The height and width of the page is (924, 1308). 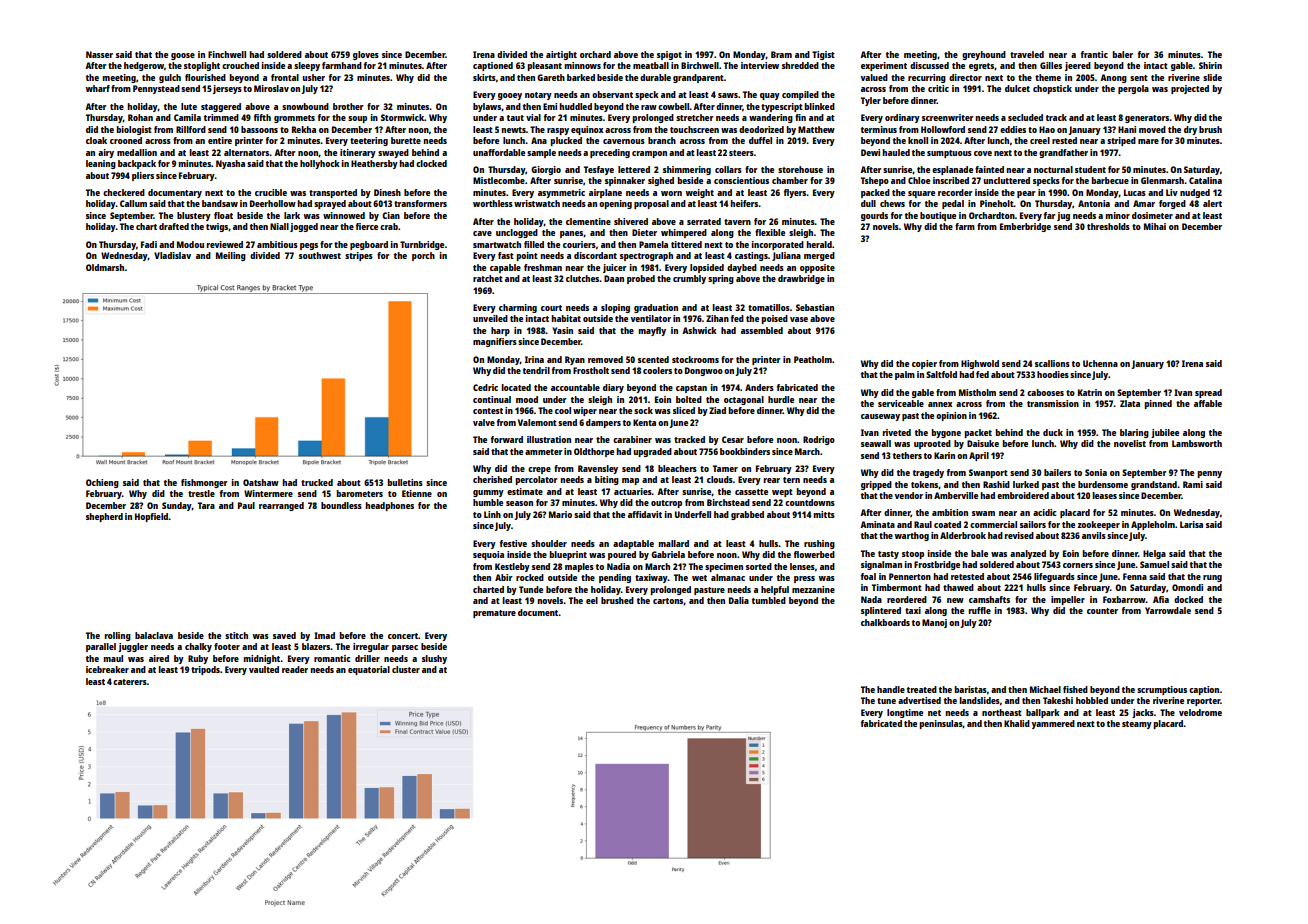 What do you see at coordinates (781, 54) in the page?
I see `Bram` at bounding box center [781, 54].
